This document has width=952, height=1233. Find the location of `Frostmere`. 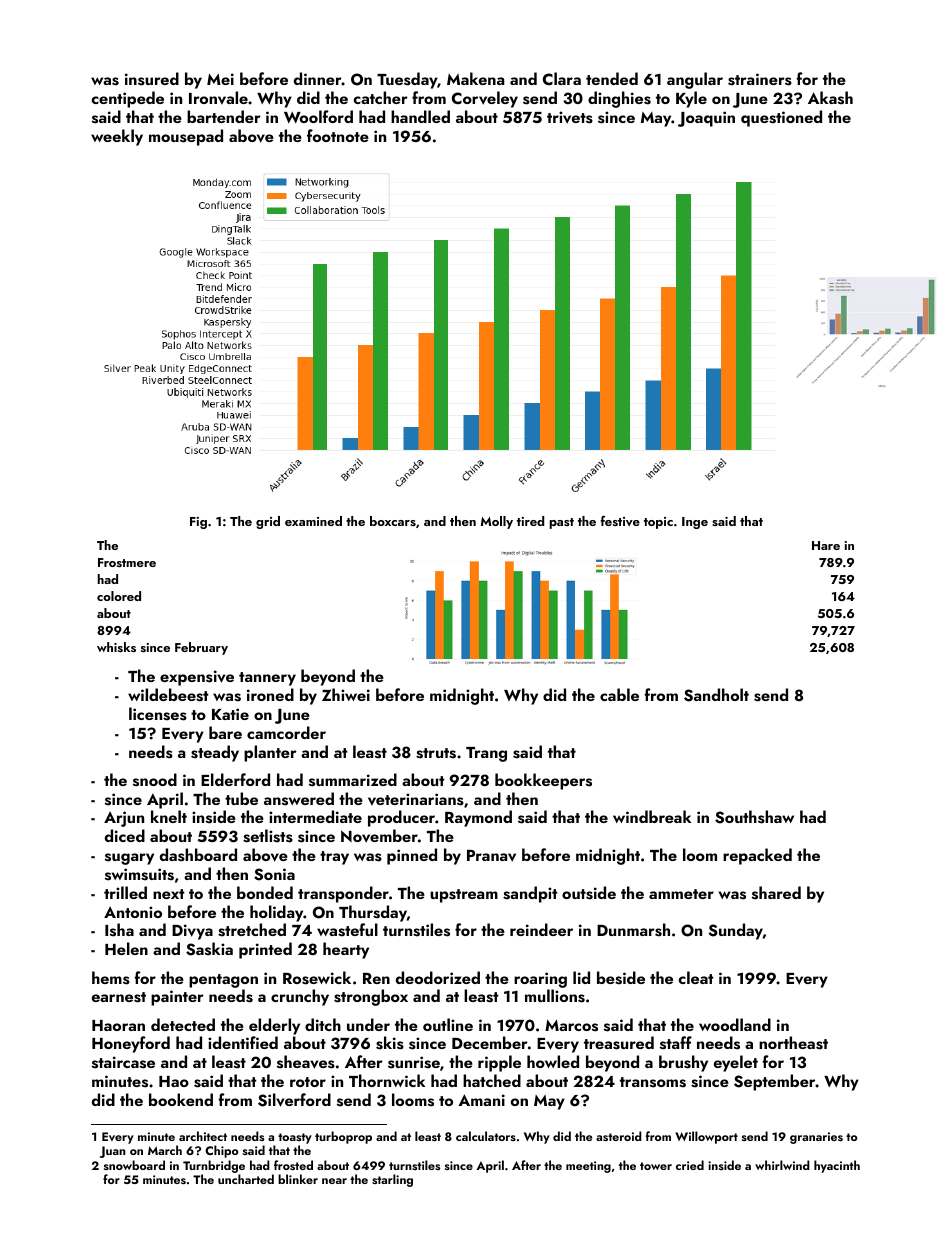

Frostmere is located at coordinates (127, 562).
